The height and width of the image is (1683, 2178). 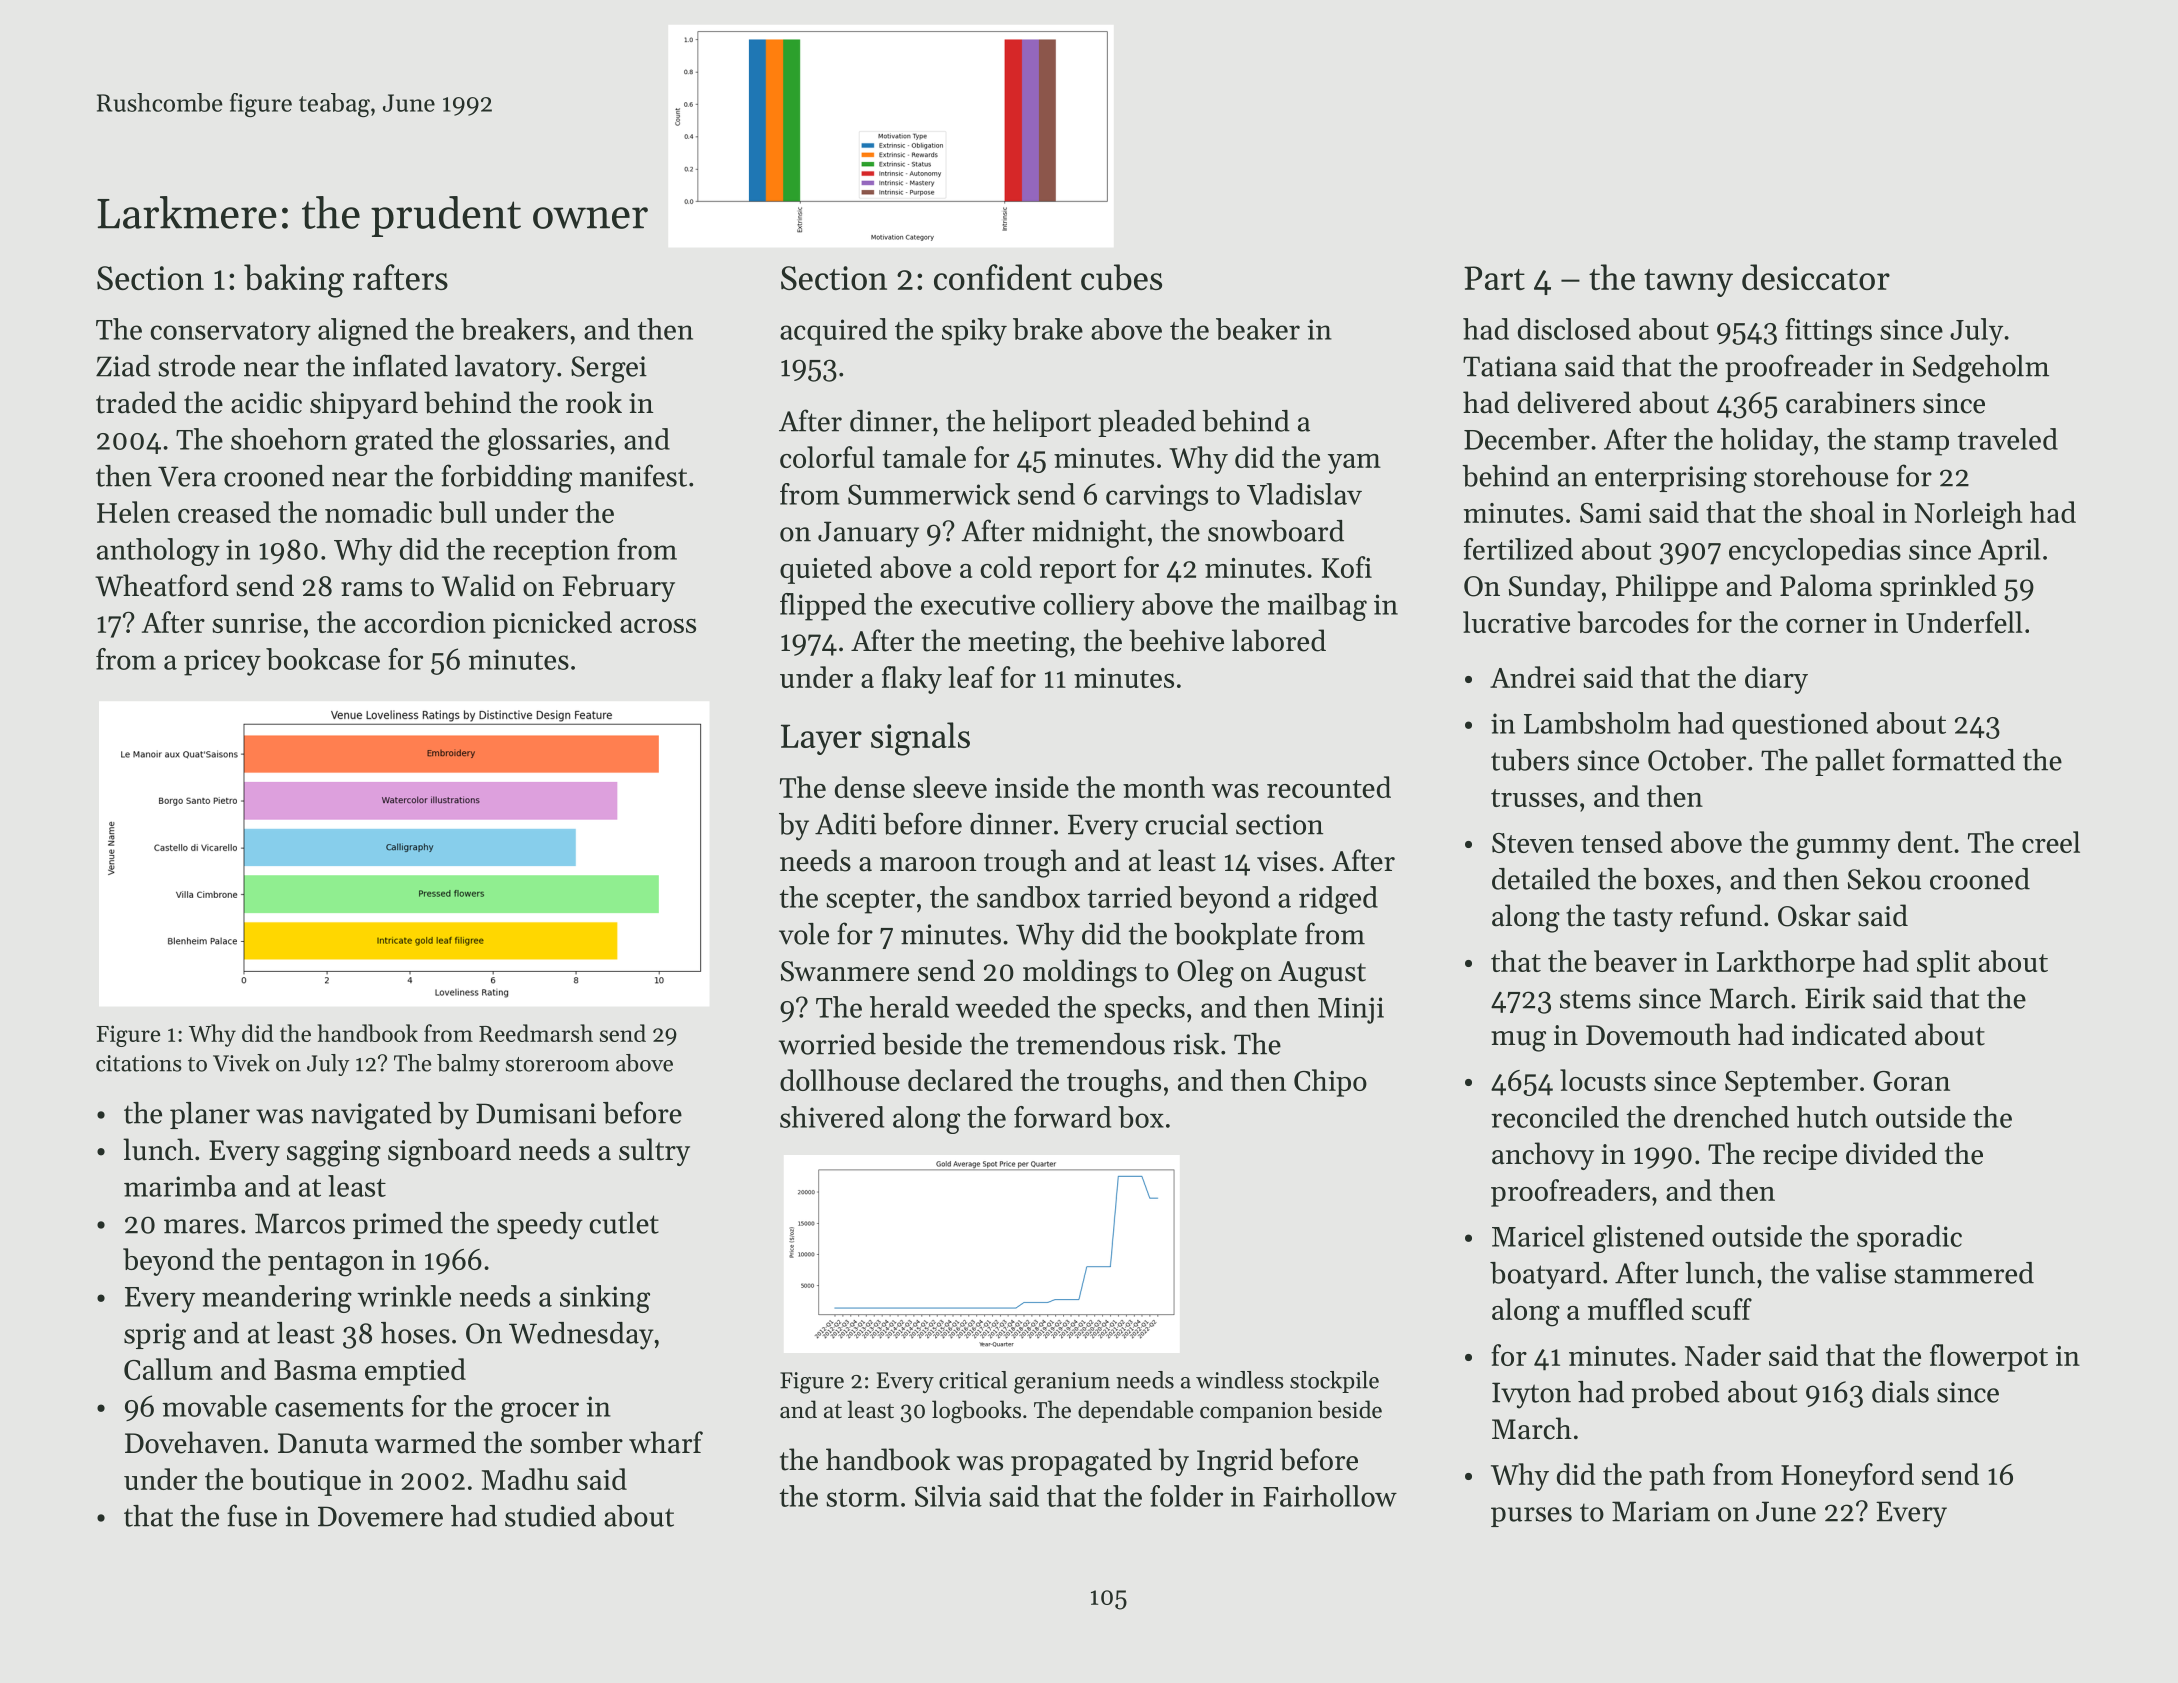 I want to click on grated, so click(x=394, y=442).
